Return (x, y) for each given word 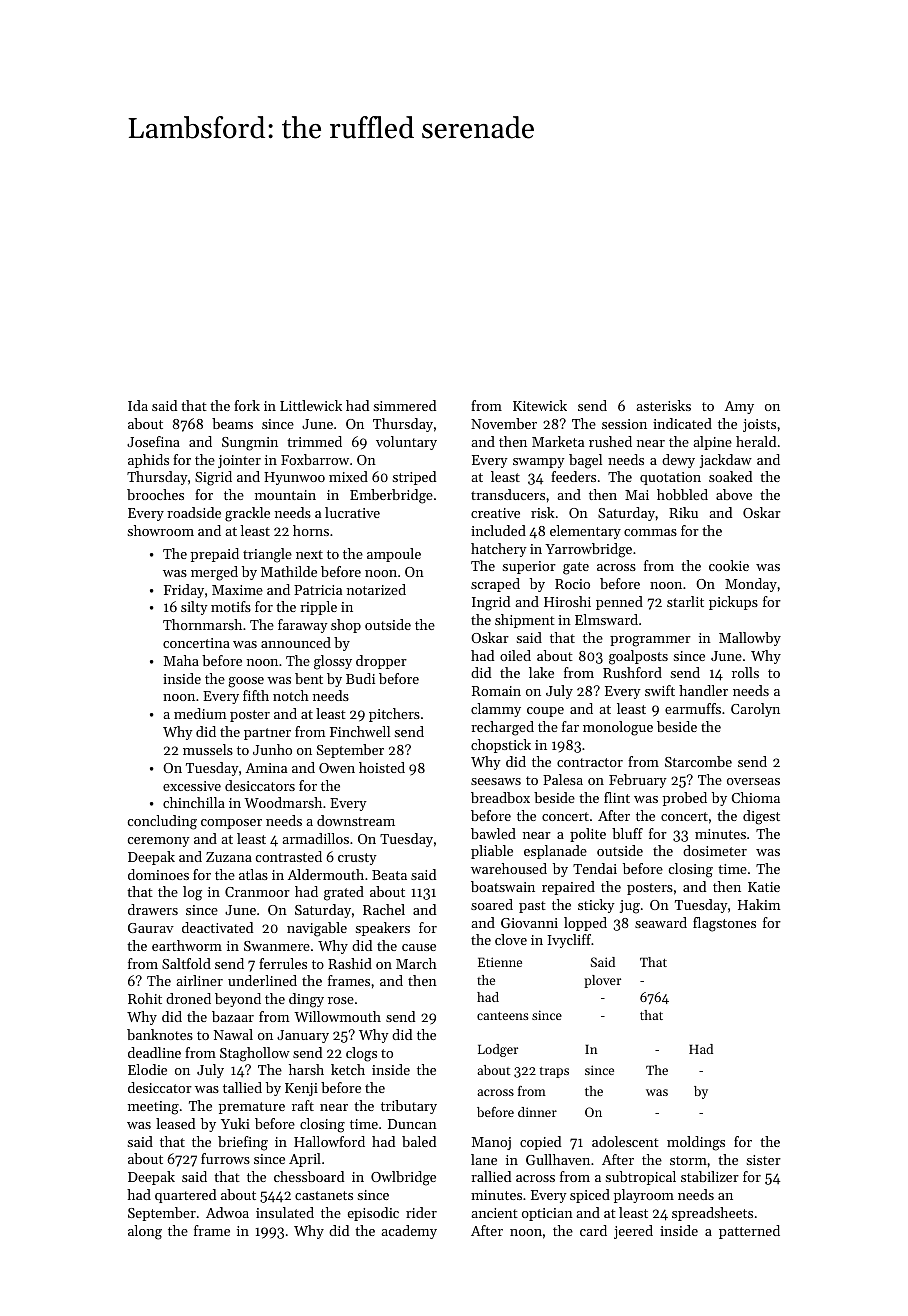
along (145, 1232)
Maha (181, 660)
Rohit (145, 998)
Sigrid (213, 478)
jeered (633, 1232)
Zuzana (229, 857)
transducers (508, 494)
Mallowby (750, 639)
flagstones (724, 924)
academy (409, 1232)
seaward (661, 922)
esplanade (555, 852)
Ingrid (491, 603)
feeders (573, 476)
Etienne (500, 962)
